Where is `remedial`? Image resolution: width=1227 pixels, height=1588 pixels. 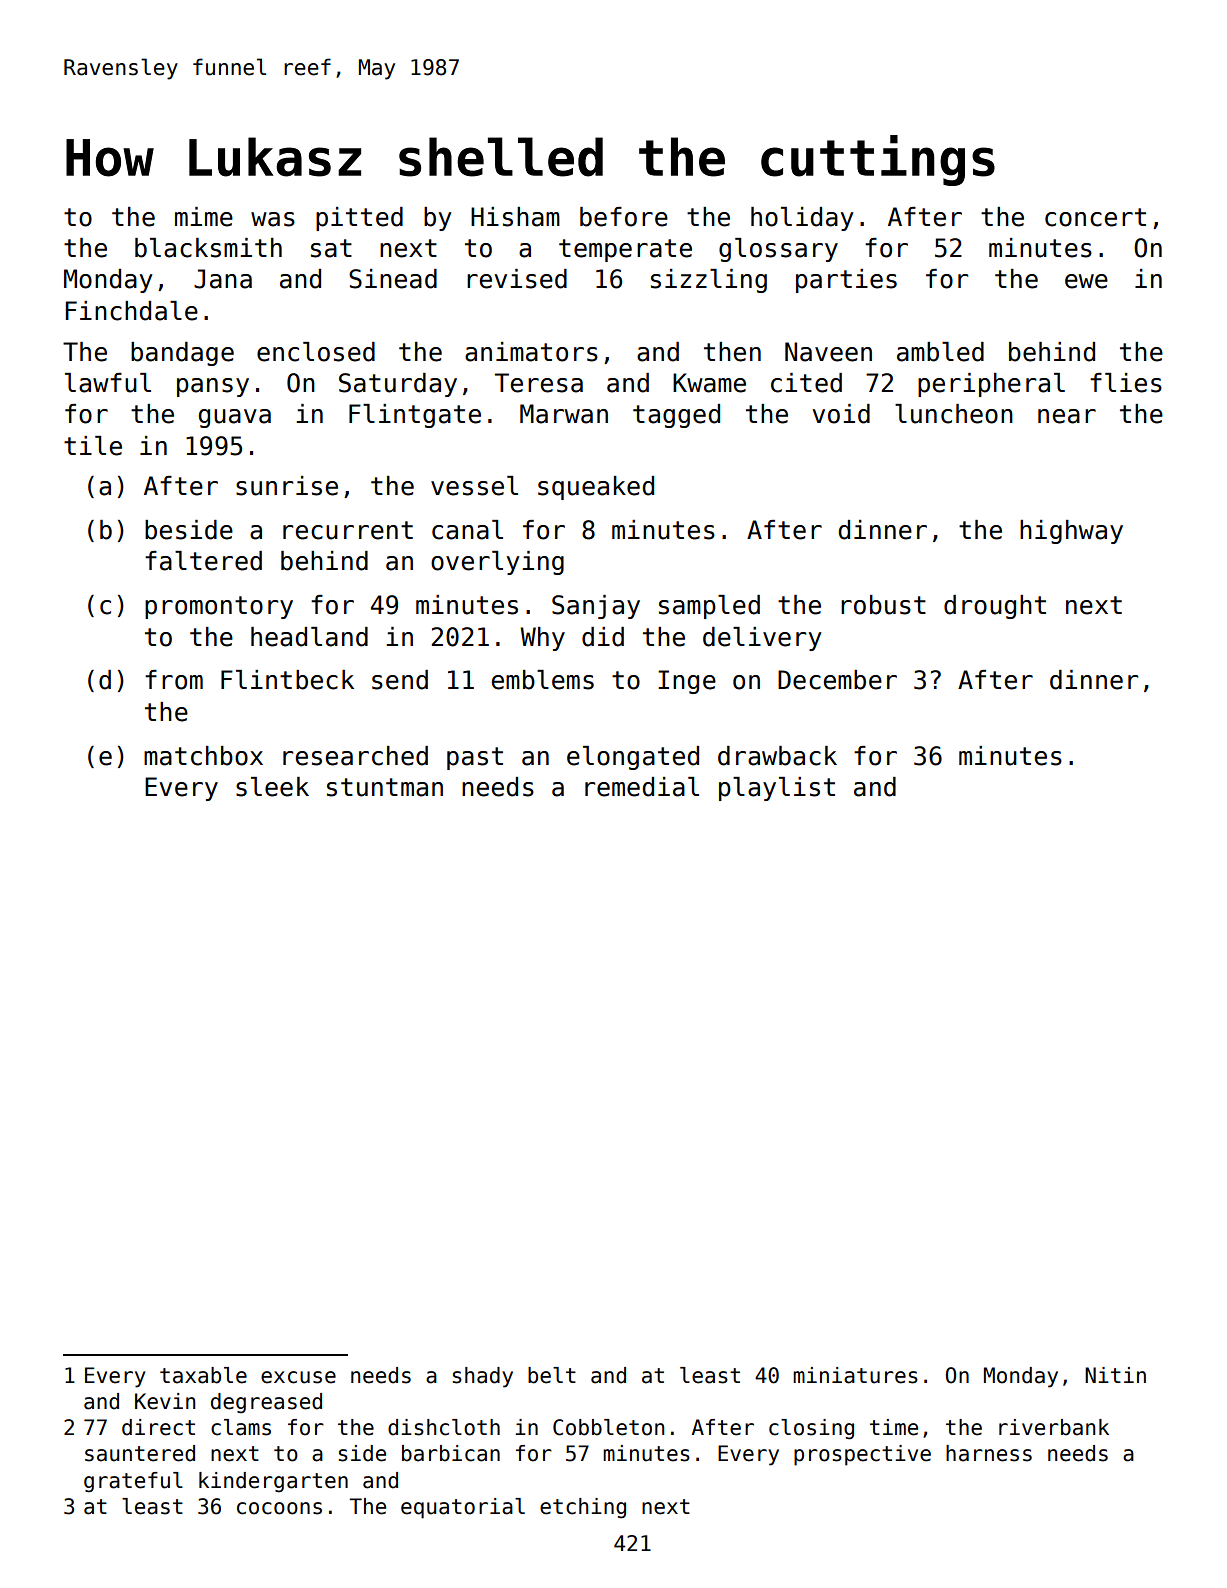 remedial is located at coordinates (642, 787).
